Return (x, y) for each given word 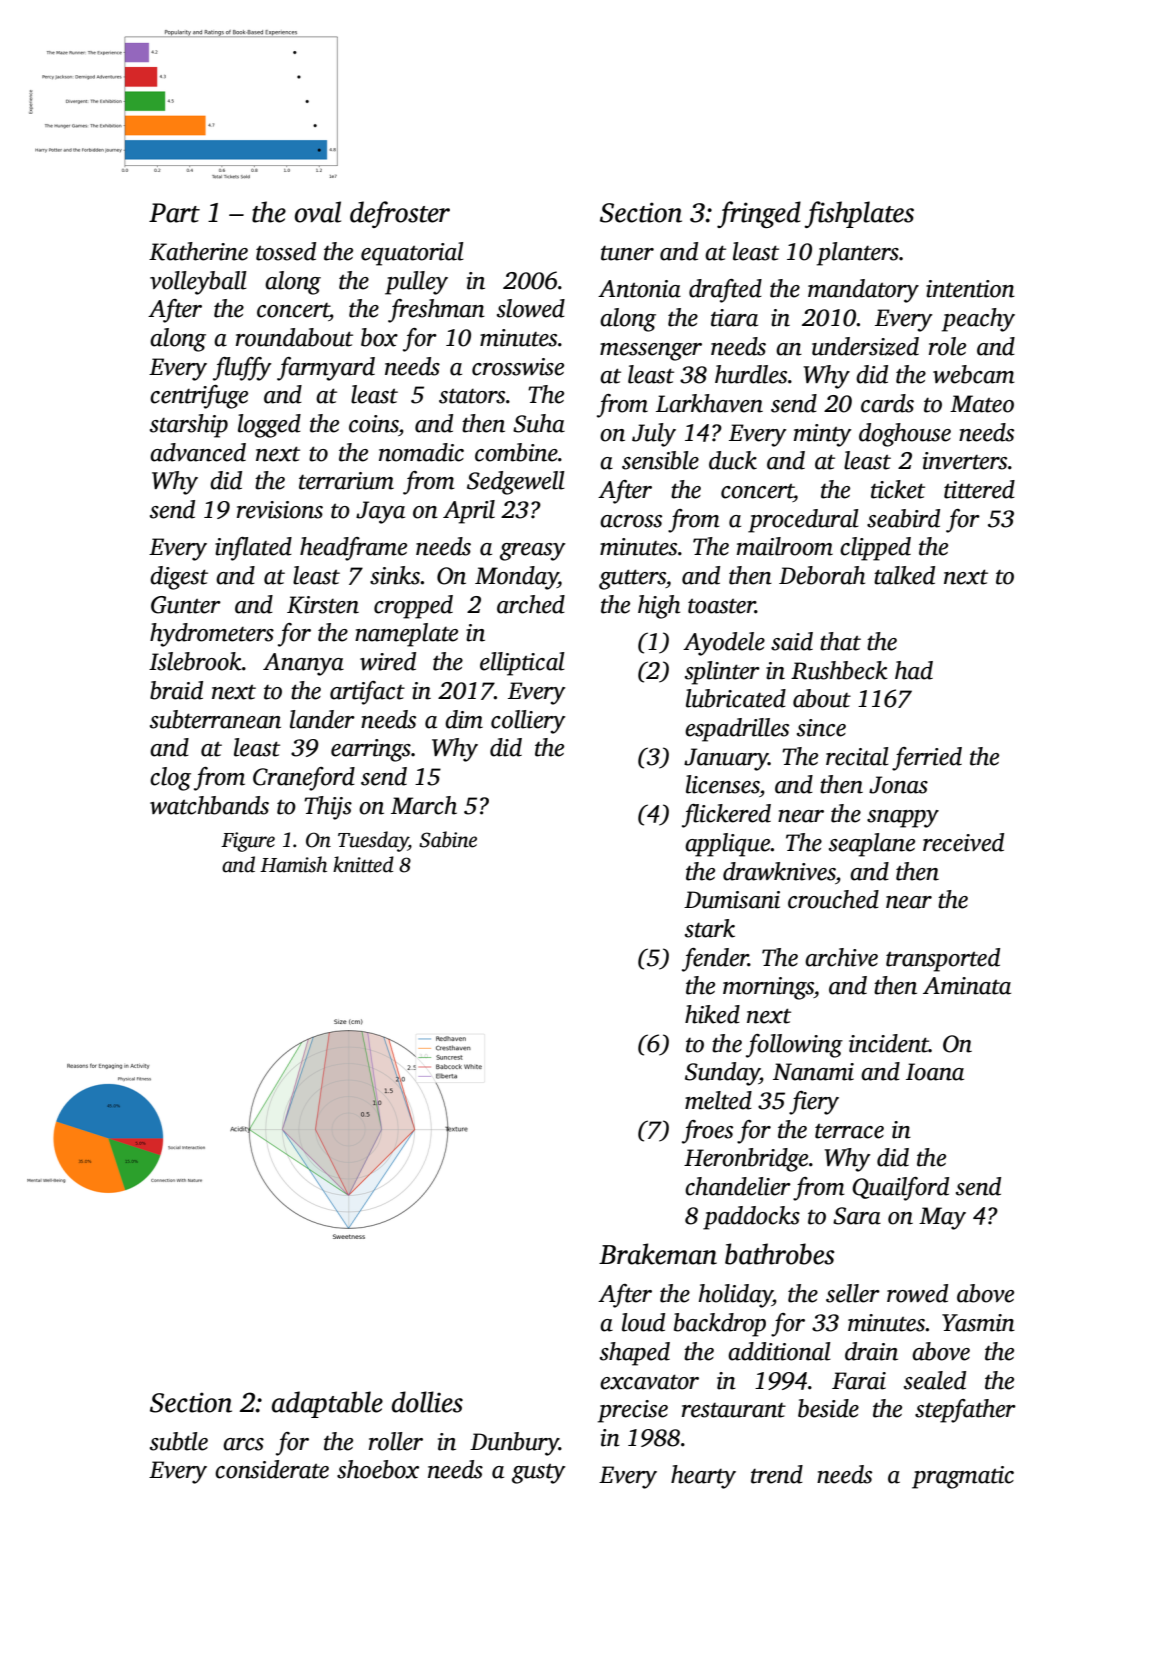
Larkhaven (709, 403)
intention (970, 289)
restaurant (734, 1410)
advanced (198, 452)
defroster (400, 214)
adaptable (327, 1404)
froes (707, 1132)
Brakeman (658, 1254)
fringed (759, 214)
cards (887, 403)
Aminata (967, 986)
